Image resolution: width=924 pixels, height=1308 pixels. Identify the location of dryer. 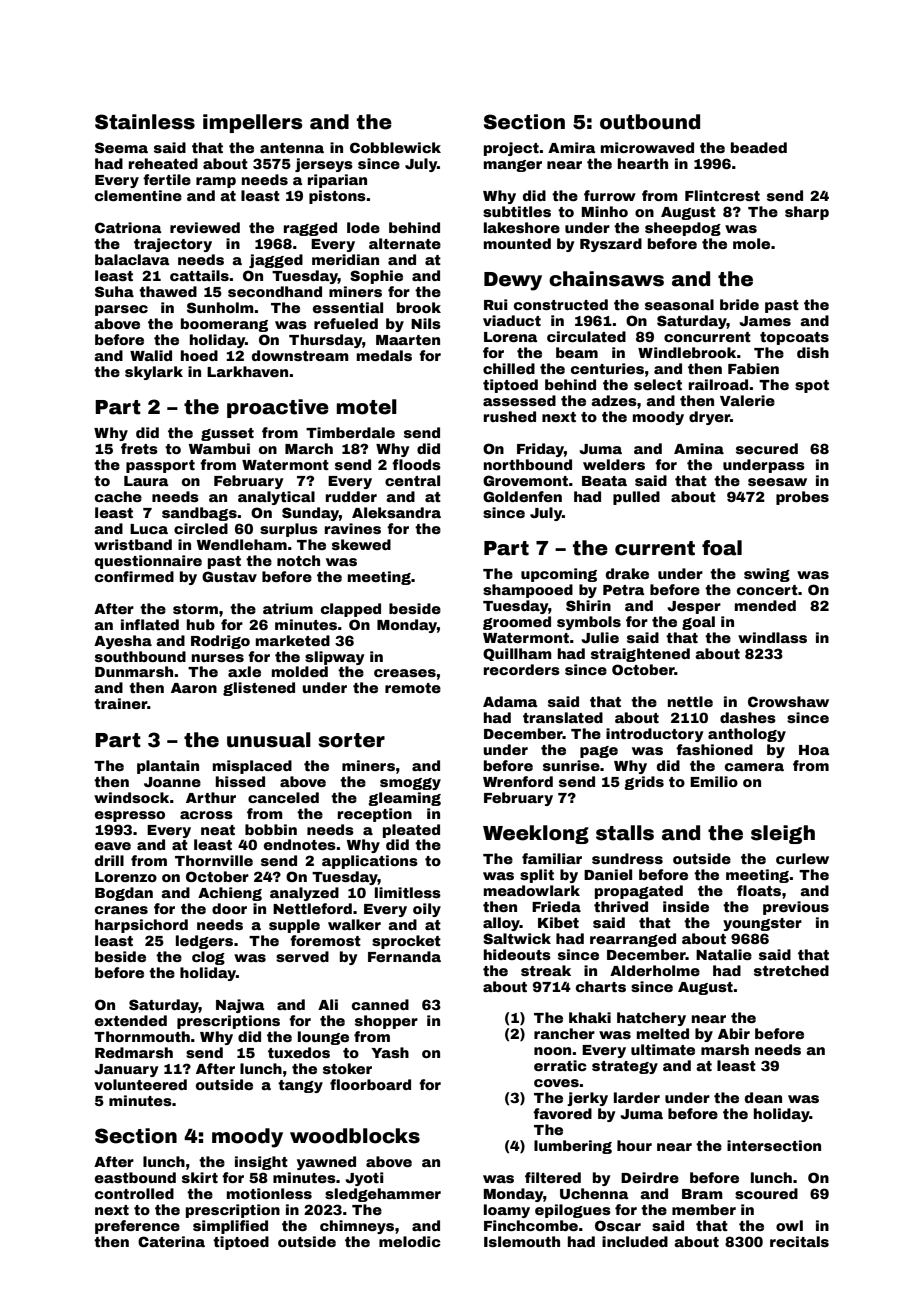
(709, 418).
